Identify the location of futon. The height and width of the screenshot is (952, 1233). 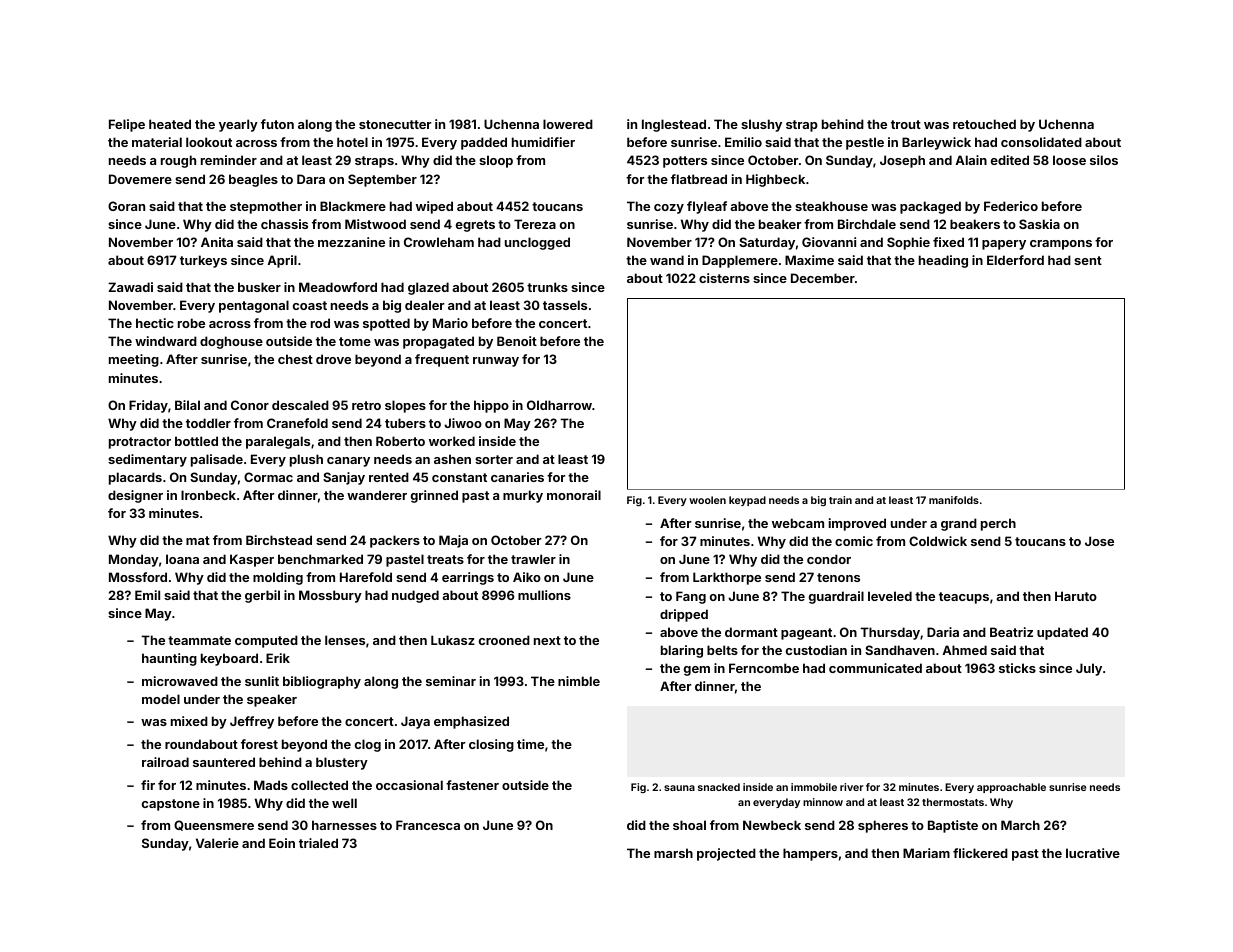
(277, 124).
